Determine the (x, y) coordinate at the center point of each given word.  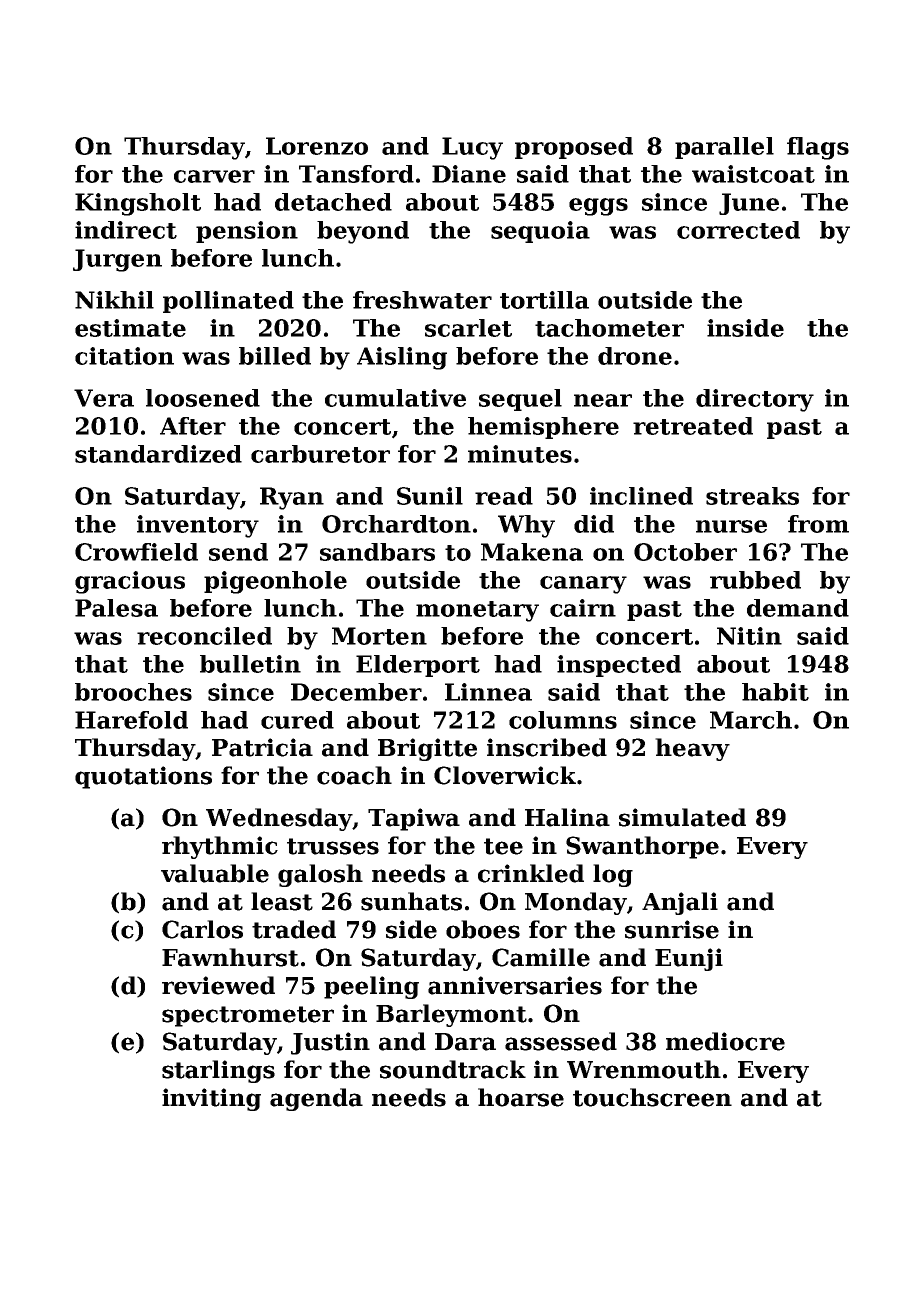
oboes (483, 929)
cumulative (395, 398)
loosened (203, 398)
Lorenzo (317, 146)
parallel (724, 148)
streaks (752, 496)
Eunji (689, 959)
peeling (371, 987)
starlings (218, 1071)
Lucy (472, 148)
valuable (215, 873)
